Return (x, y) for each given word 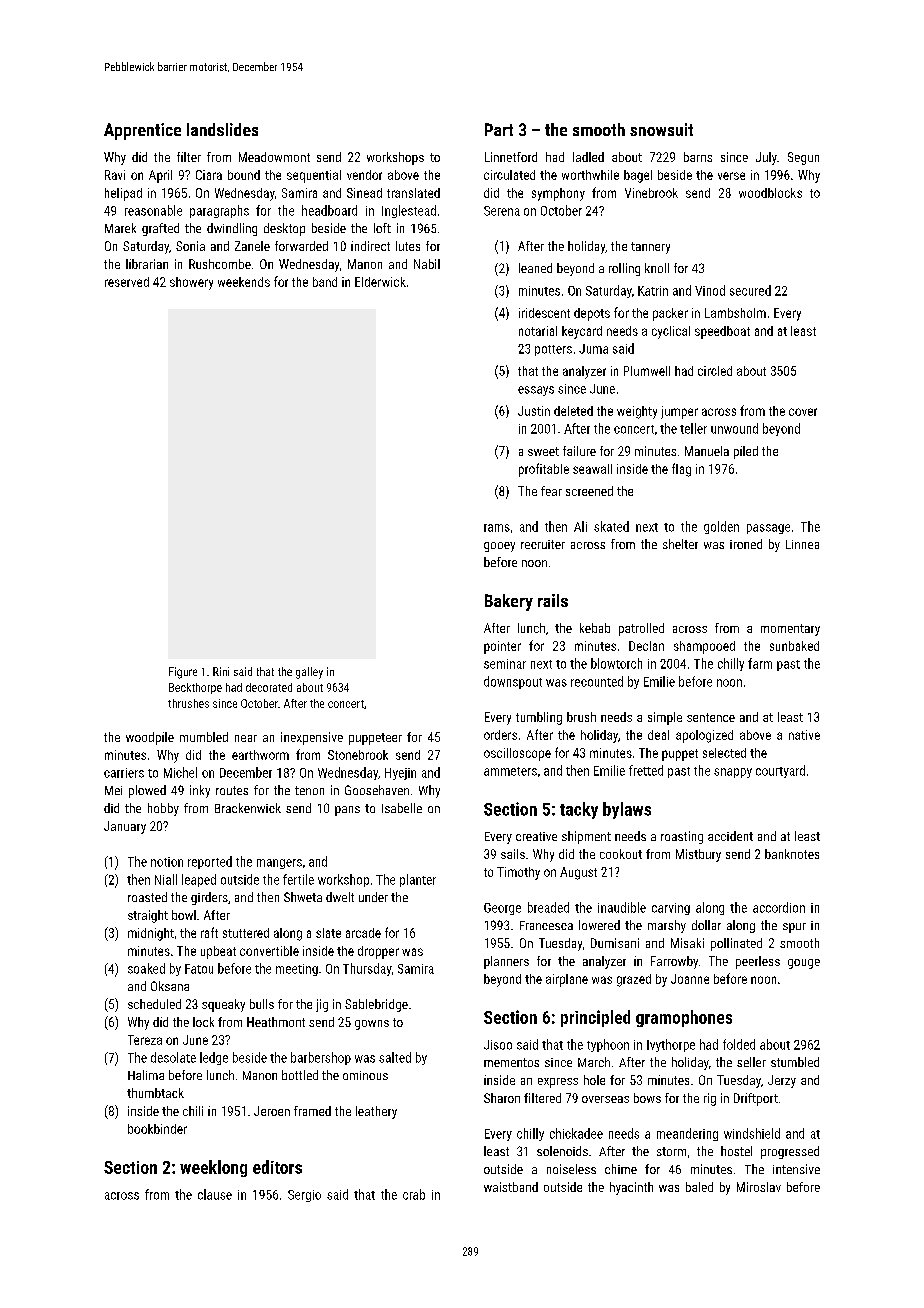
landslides (222, 129)
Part (499, 129)
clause (215, 1194)
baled (699, 1187)
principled (595, 1018)
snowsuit (661, 129)
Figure (183, 673)
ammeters (510, 771)
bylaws (627, 810)
